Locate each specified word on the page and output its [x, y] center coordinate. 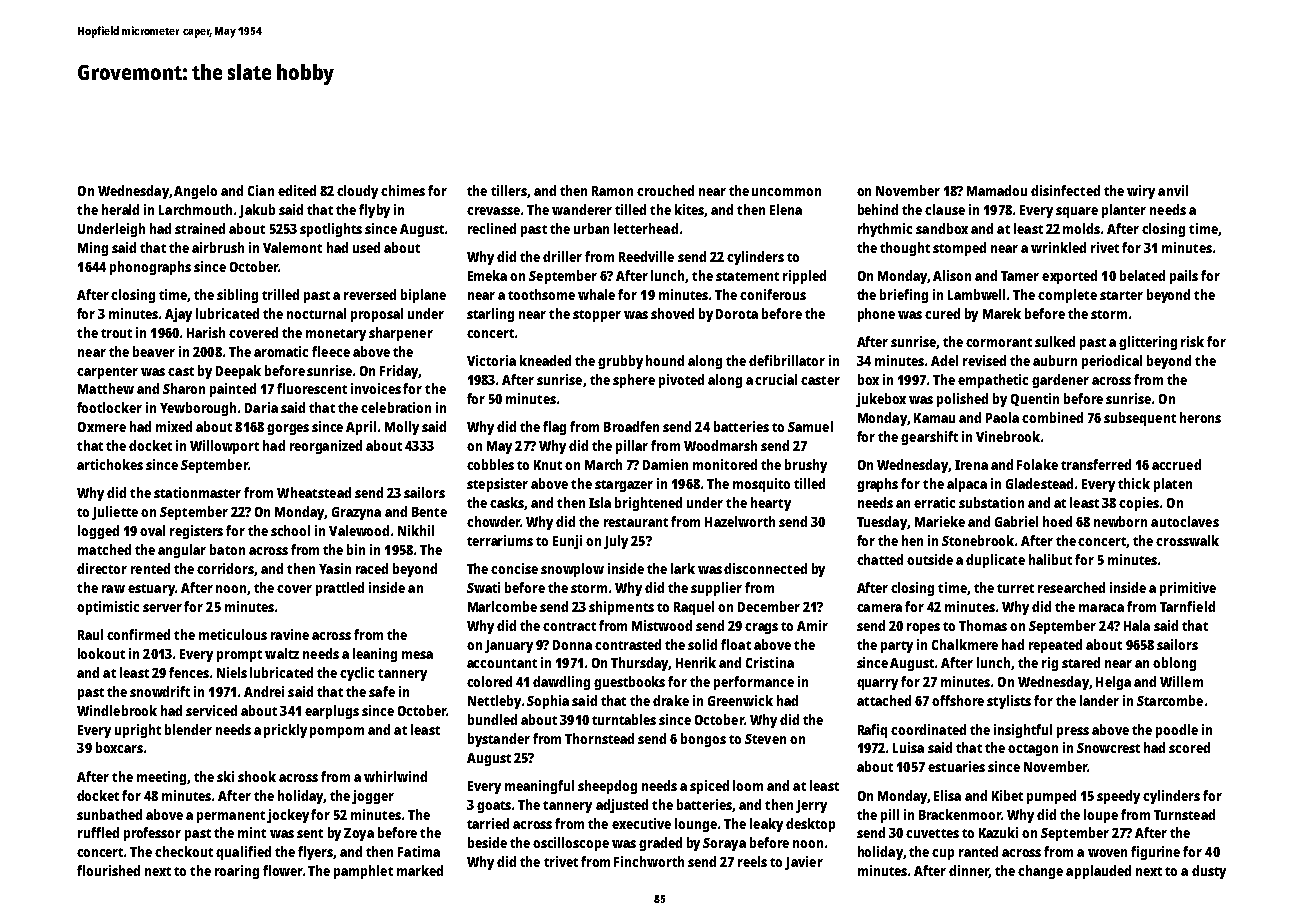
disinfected [1065, 190]
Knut [548, 465]
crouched [665, 190]
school [290, 530]
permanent [231, 817]
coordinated [928, 729]
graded [660, 844]
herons [1200, 417]
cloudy [357, 192]
